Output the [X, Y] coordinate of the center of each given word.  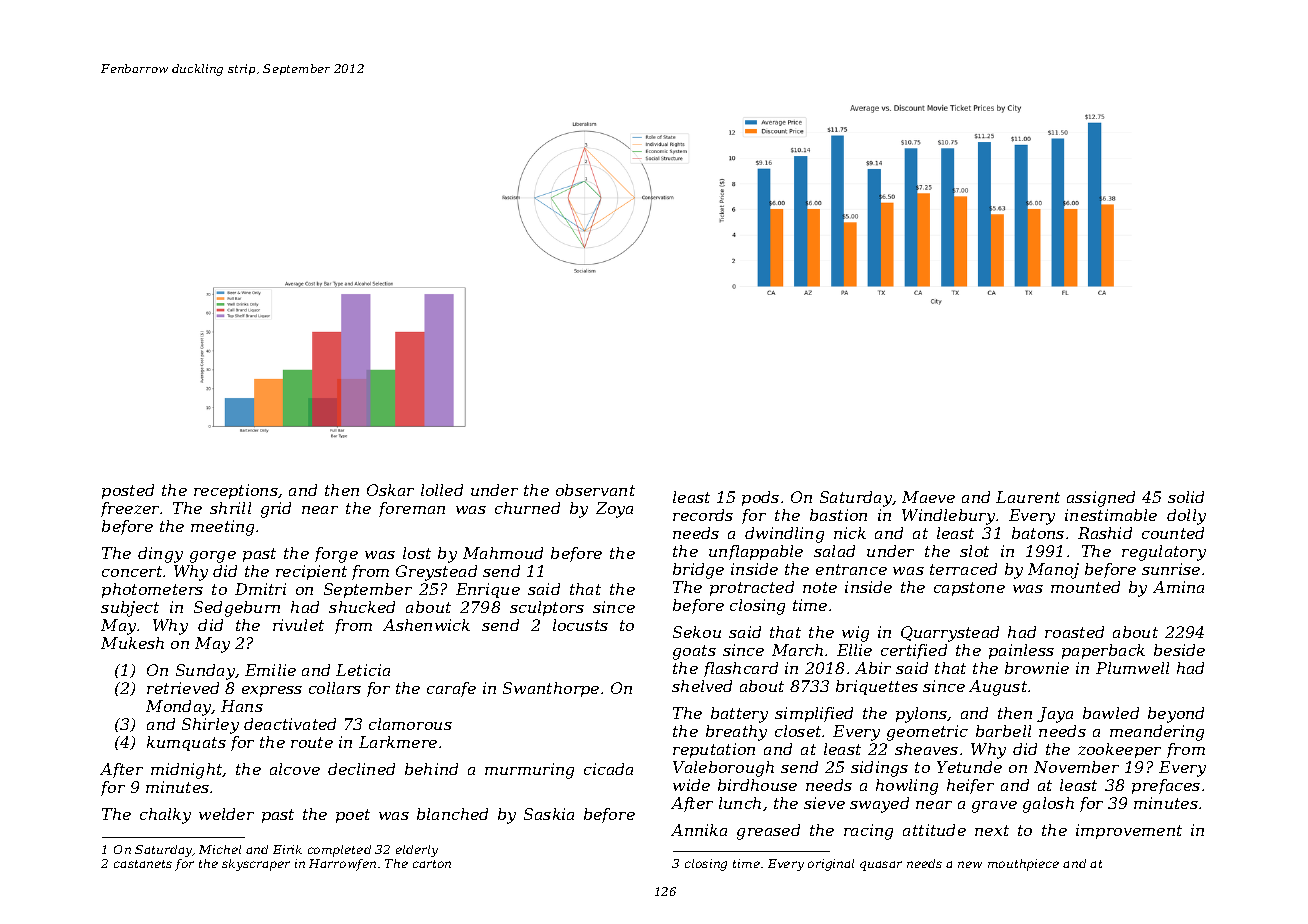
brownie [1037, 668]
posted [128, 491]
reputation [714, 750]
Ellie [854, 650]
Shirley [210, 726]
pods [760, 498]
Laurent [1028, 497]
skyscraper [256, 865]
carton [432, 864]
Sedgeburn [237, 609]
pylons [922, 715]
